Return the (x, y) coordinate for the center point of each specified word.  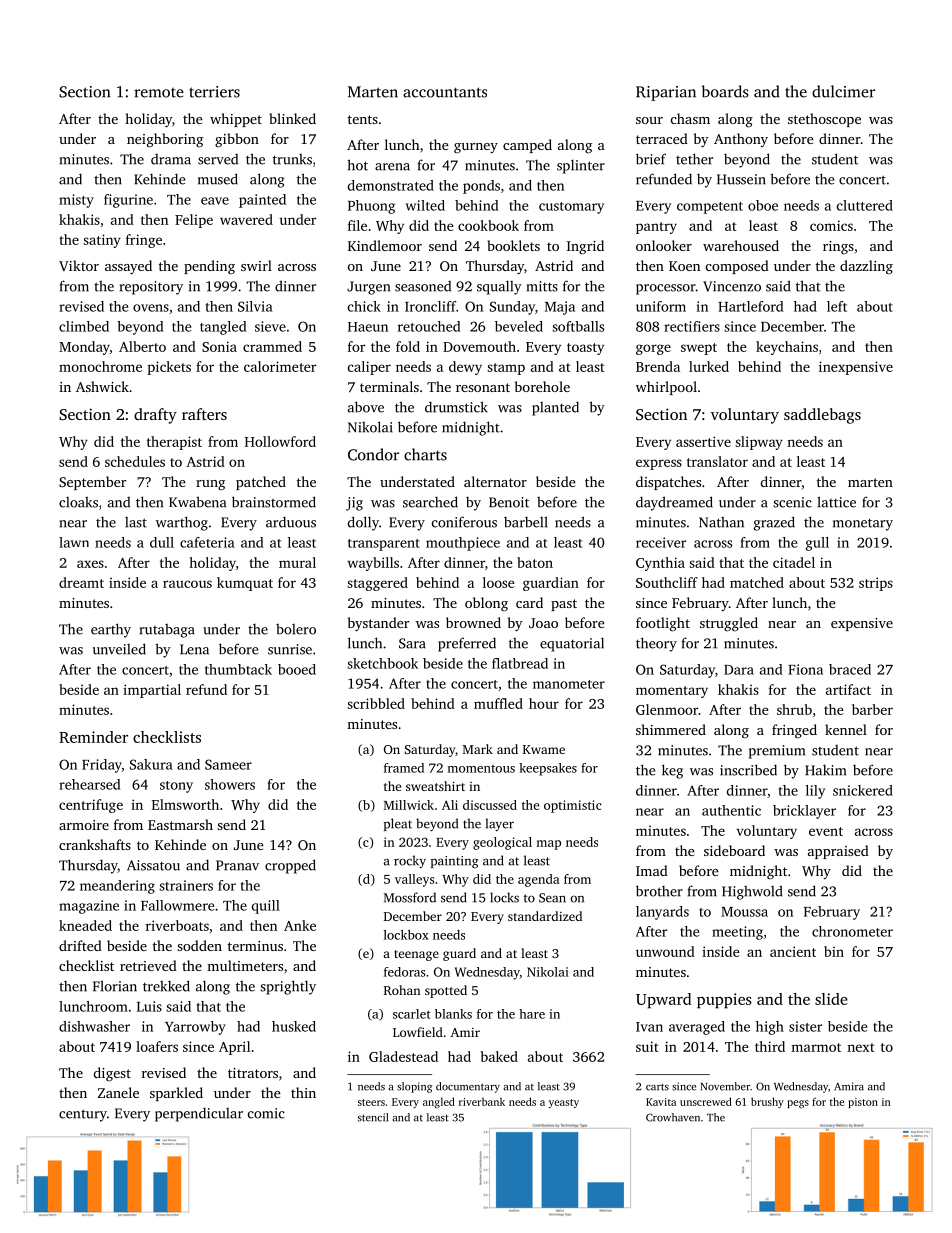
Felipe (194, 221)
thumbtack (238, 669)
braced (850, 669)
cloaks (78, 502)
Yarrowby (195, 1028)
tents (363, 119)
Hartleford (751, 306)
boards (725, 91)
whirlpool (666, 388)
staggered (377, 584)
